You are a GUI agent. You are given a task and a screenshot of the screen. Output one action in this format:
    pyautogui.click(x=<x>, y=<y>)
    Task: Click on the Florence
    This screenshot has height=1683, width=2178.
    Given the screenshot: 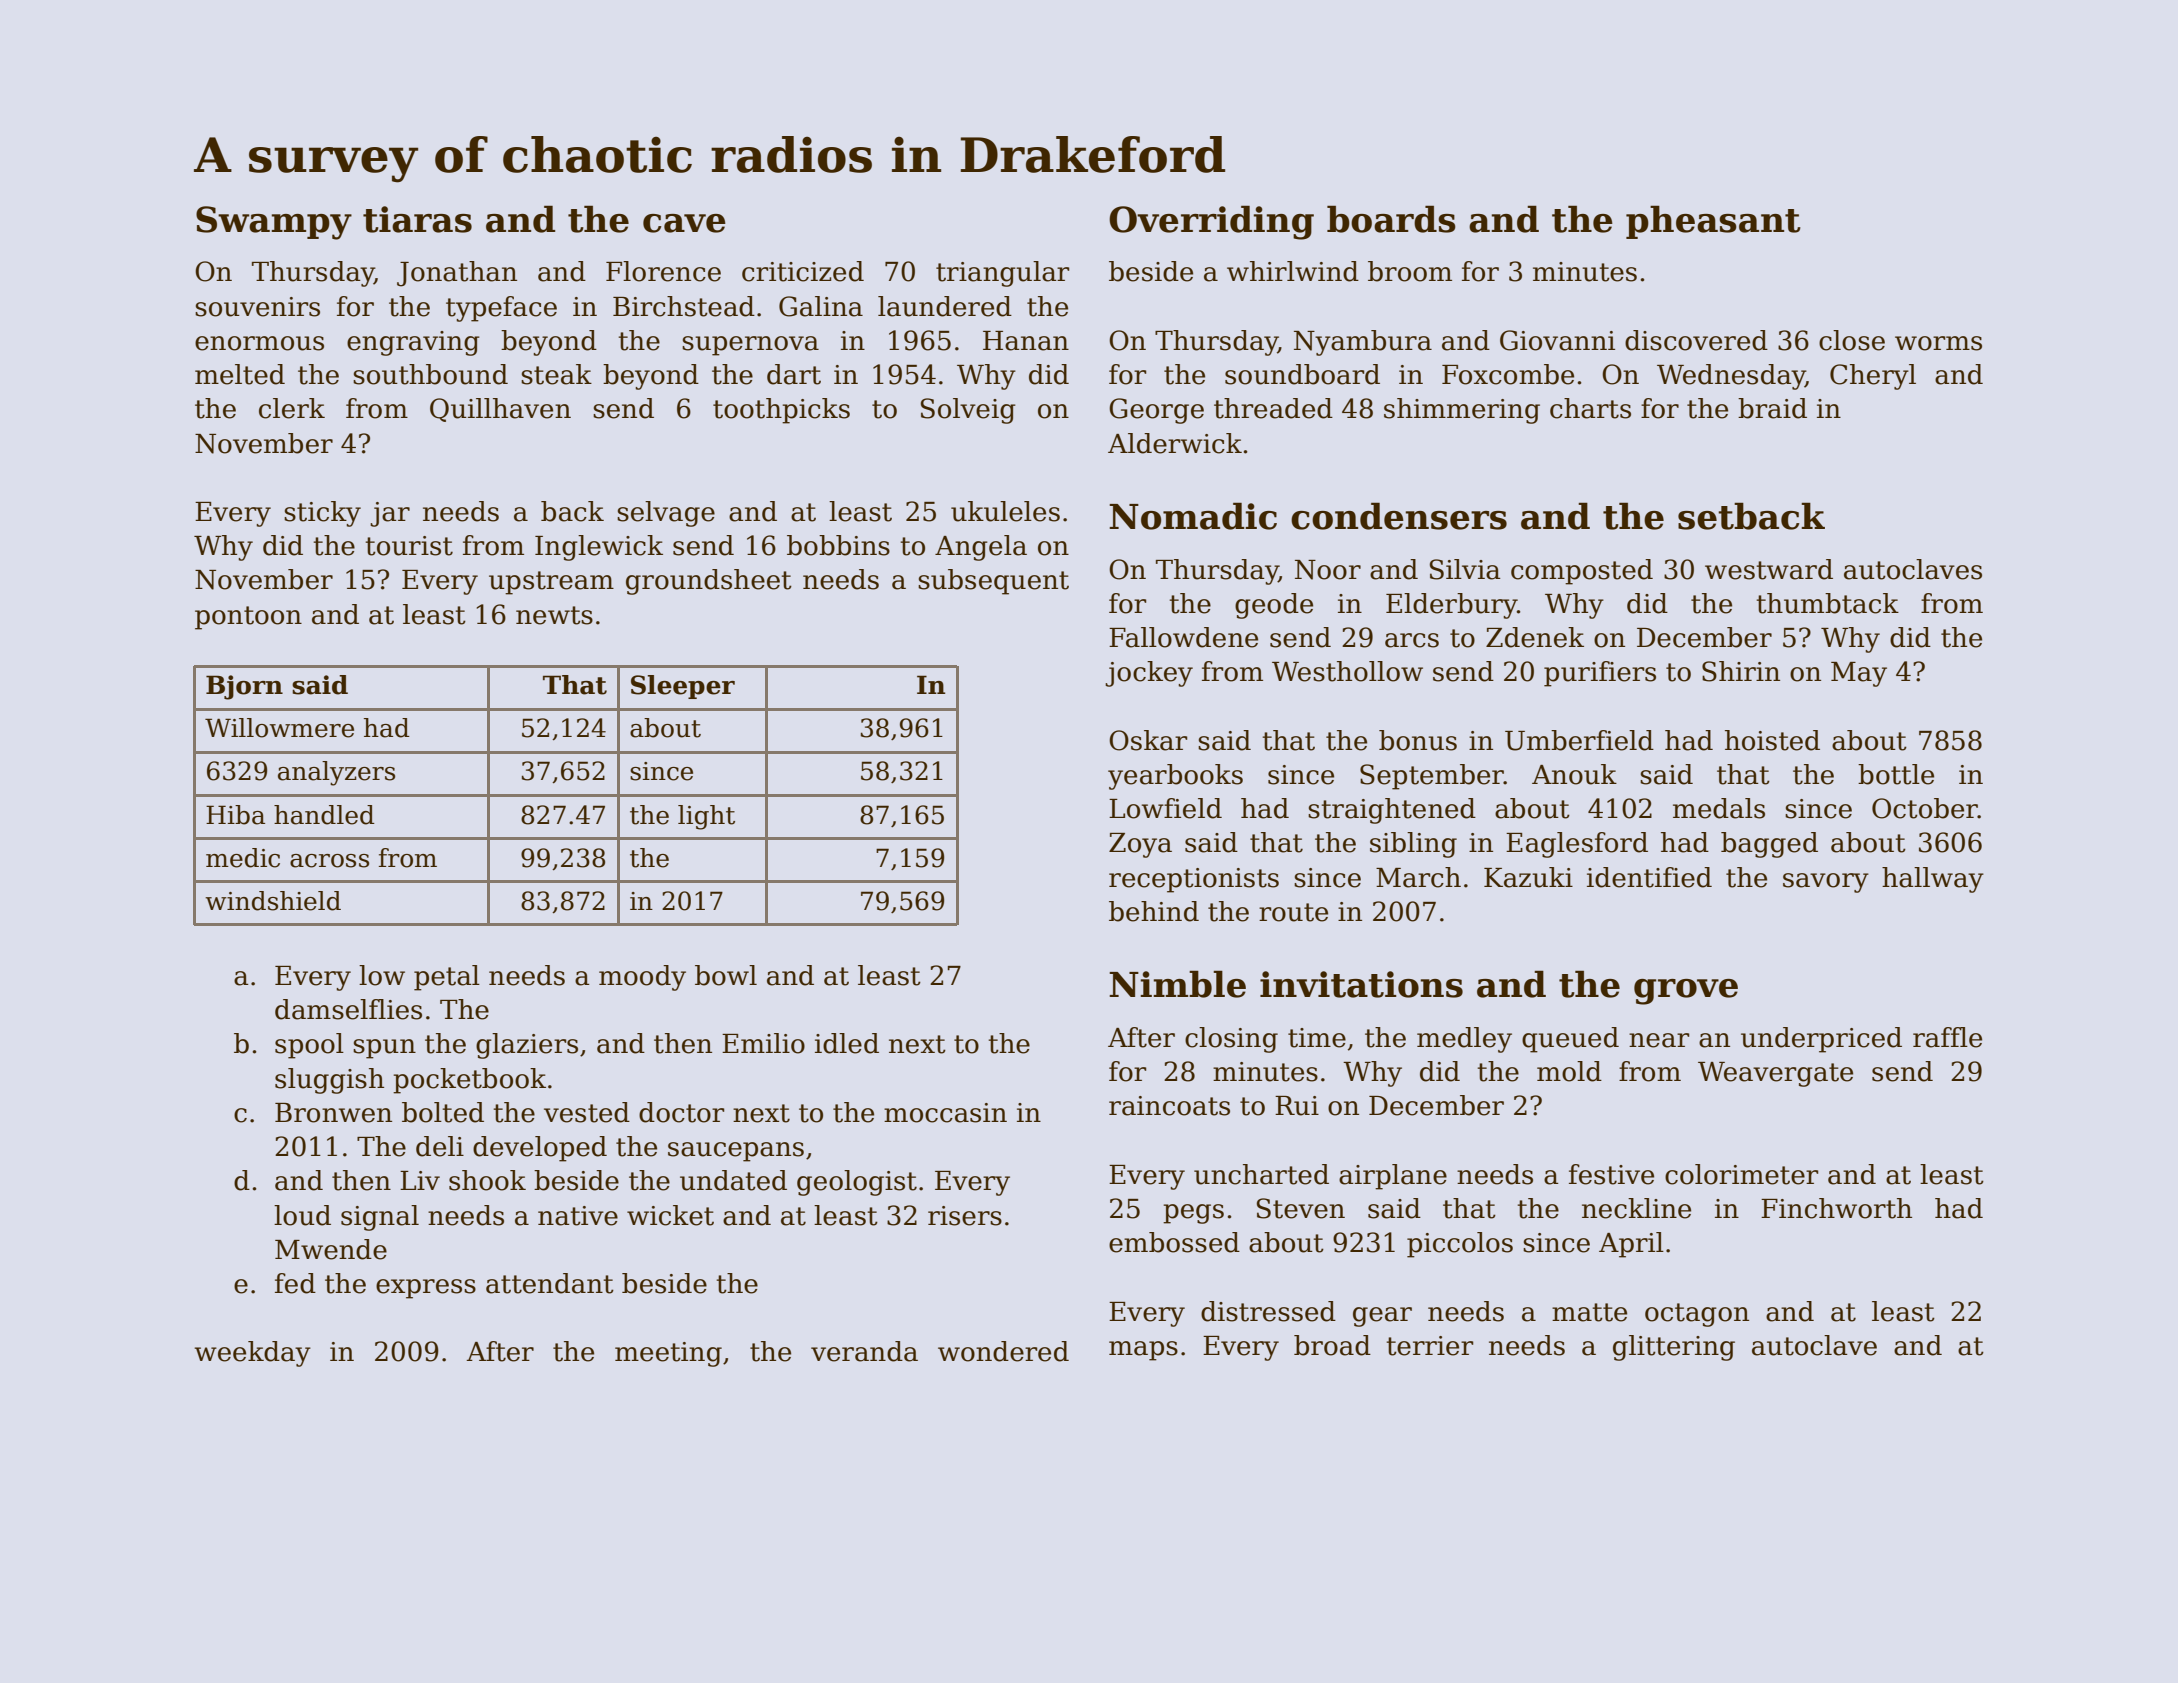 What is the action you would take?
    pyautogui.click(x=663, y=271)
